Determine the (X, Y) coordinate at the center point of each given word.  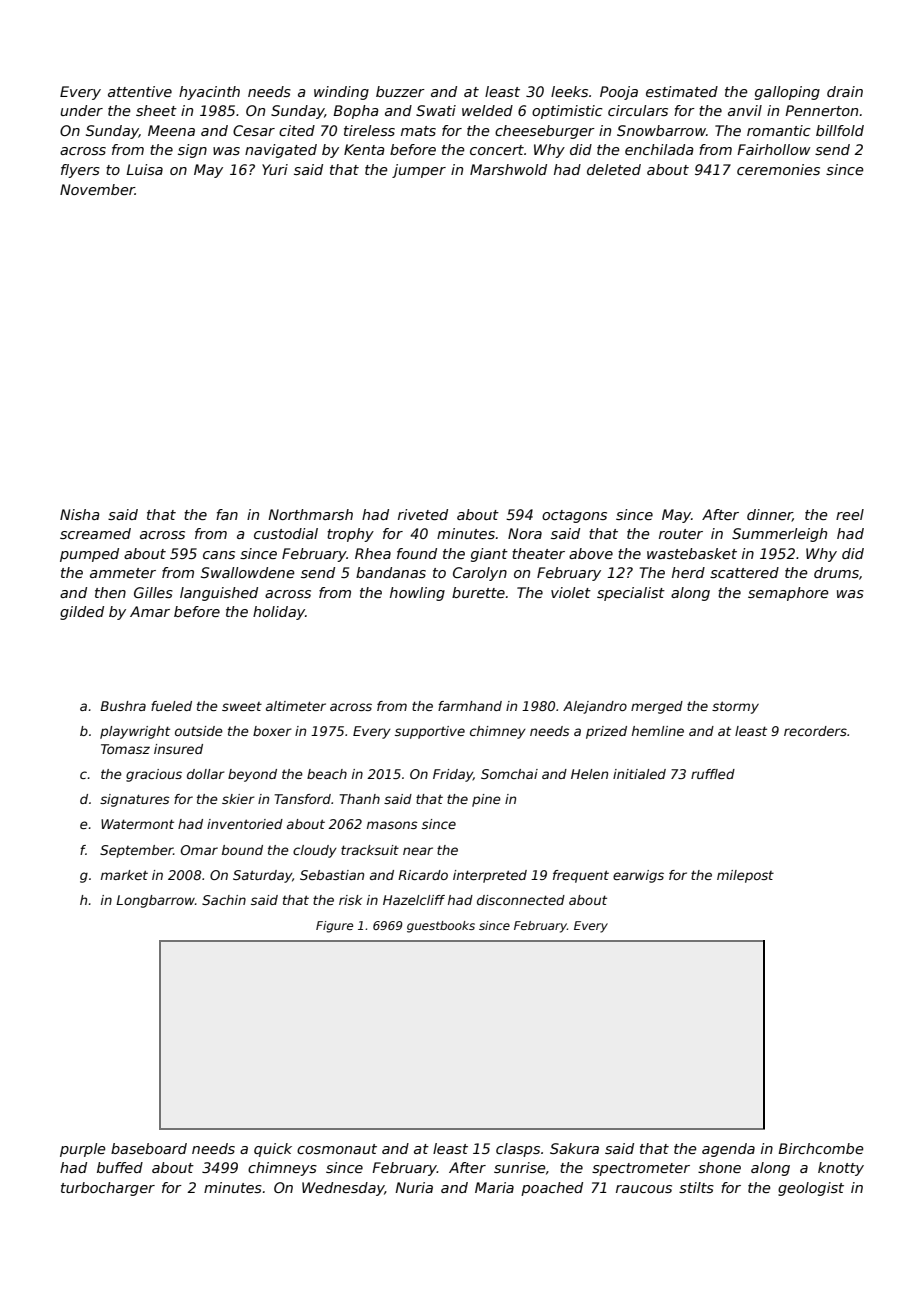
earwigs (638, 876)
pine (486, 800)
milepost (745, 876)
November (97, 189)
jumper (419, 171)
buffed (120, 1167)
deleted (614, 169)
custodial (286, 533)
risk (350, 900)
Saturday (262, 876)
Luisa (144, 169)
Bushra (123, 706)
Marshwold (508, 169)
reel (850, 514)
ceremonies (778, 169)
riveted (423, 514)
